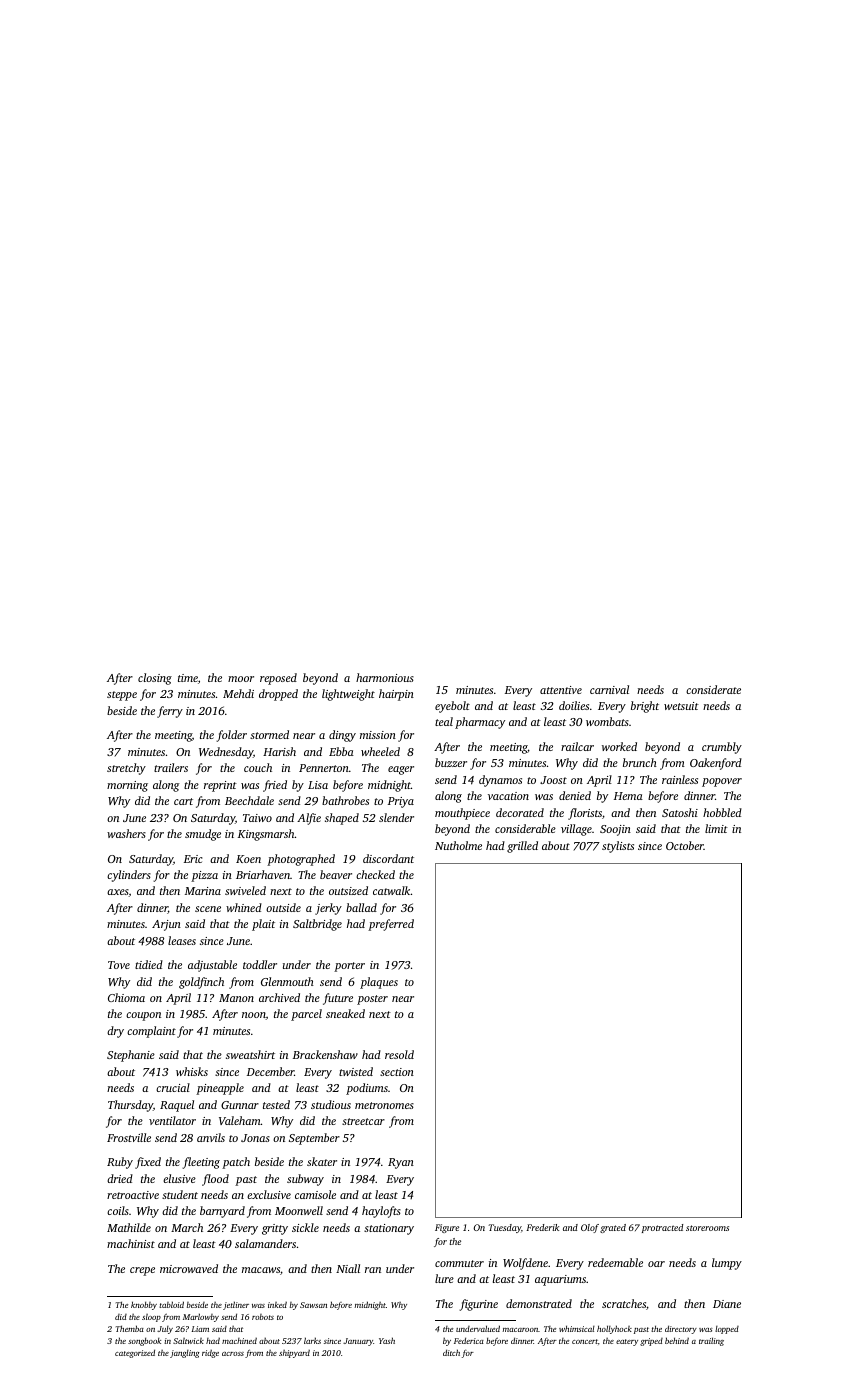 This screenshot has height=1400, width=849. Describe the element at coordinates (401, 1163) in the screenshot. I see `Ryan` at that location.
